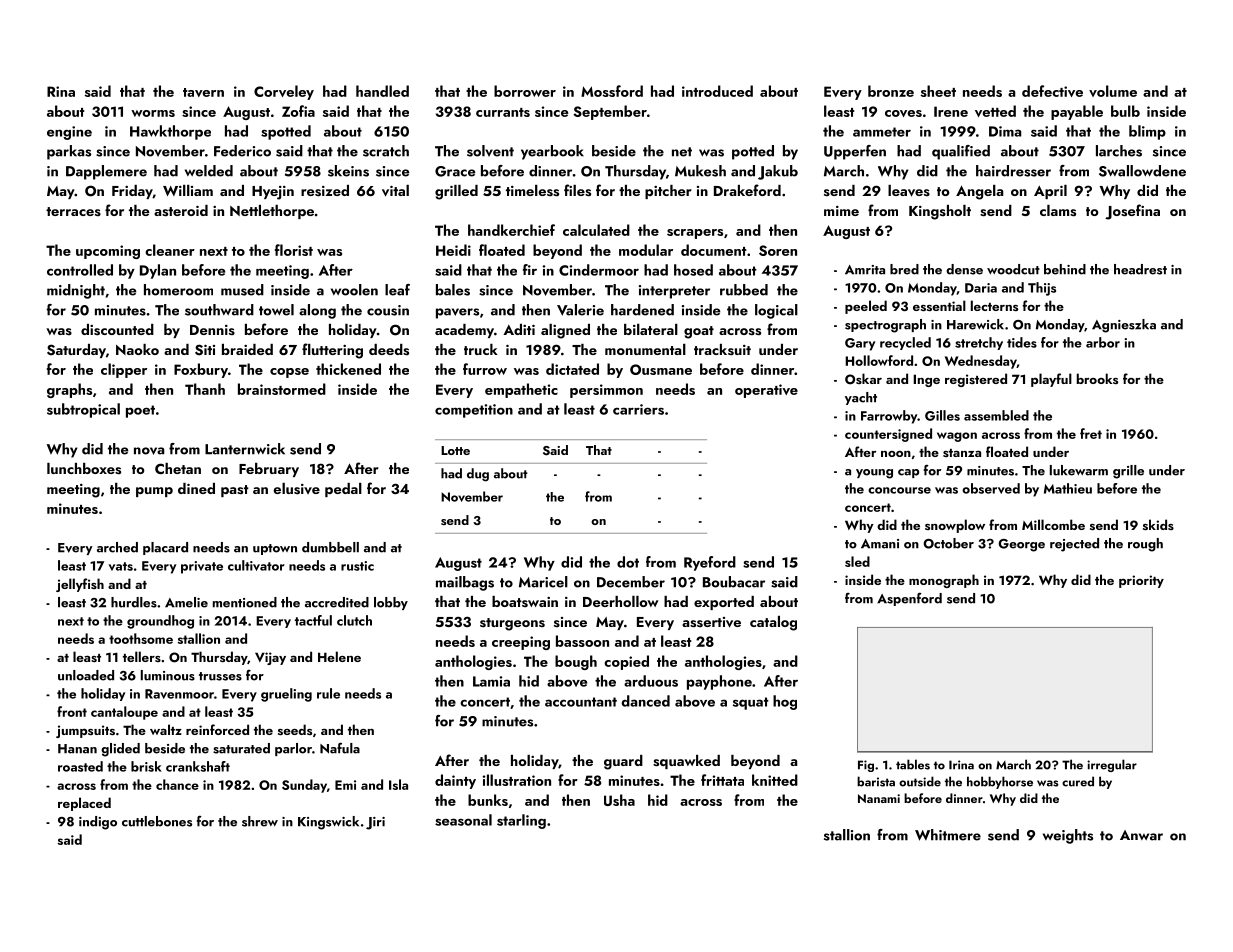  I want to click on replaced, so click(84, 804).
